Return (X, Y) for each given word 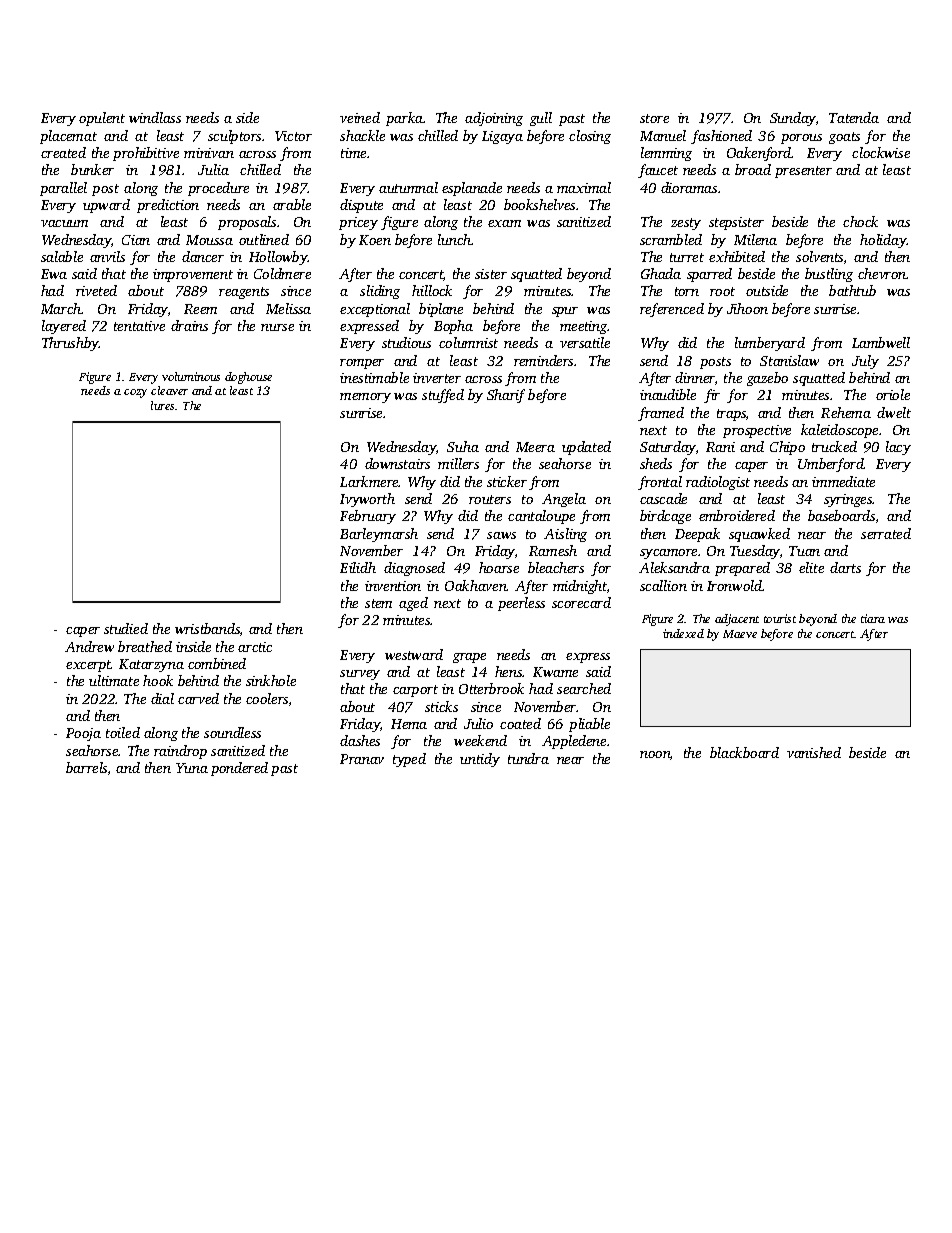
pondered (239, 769)
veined (360, 117)
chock (860, 221)
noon (655, 755)
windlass (155, 117)
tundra (528, 758)
